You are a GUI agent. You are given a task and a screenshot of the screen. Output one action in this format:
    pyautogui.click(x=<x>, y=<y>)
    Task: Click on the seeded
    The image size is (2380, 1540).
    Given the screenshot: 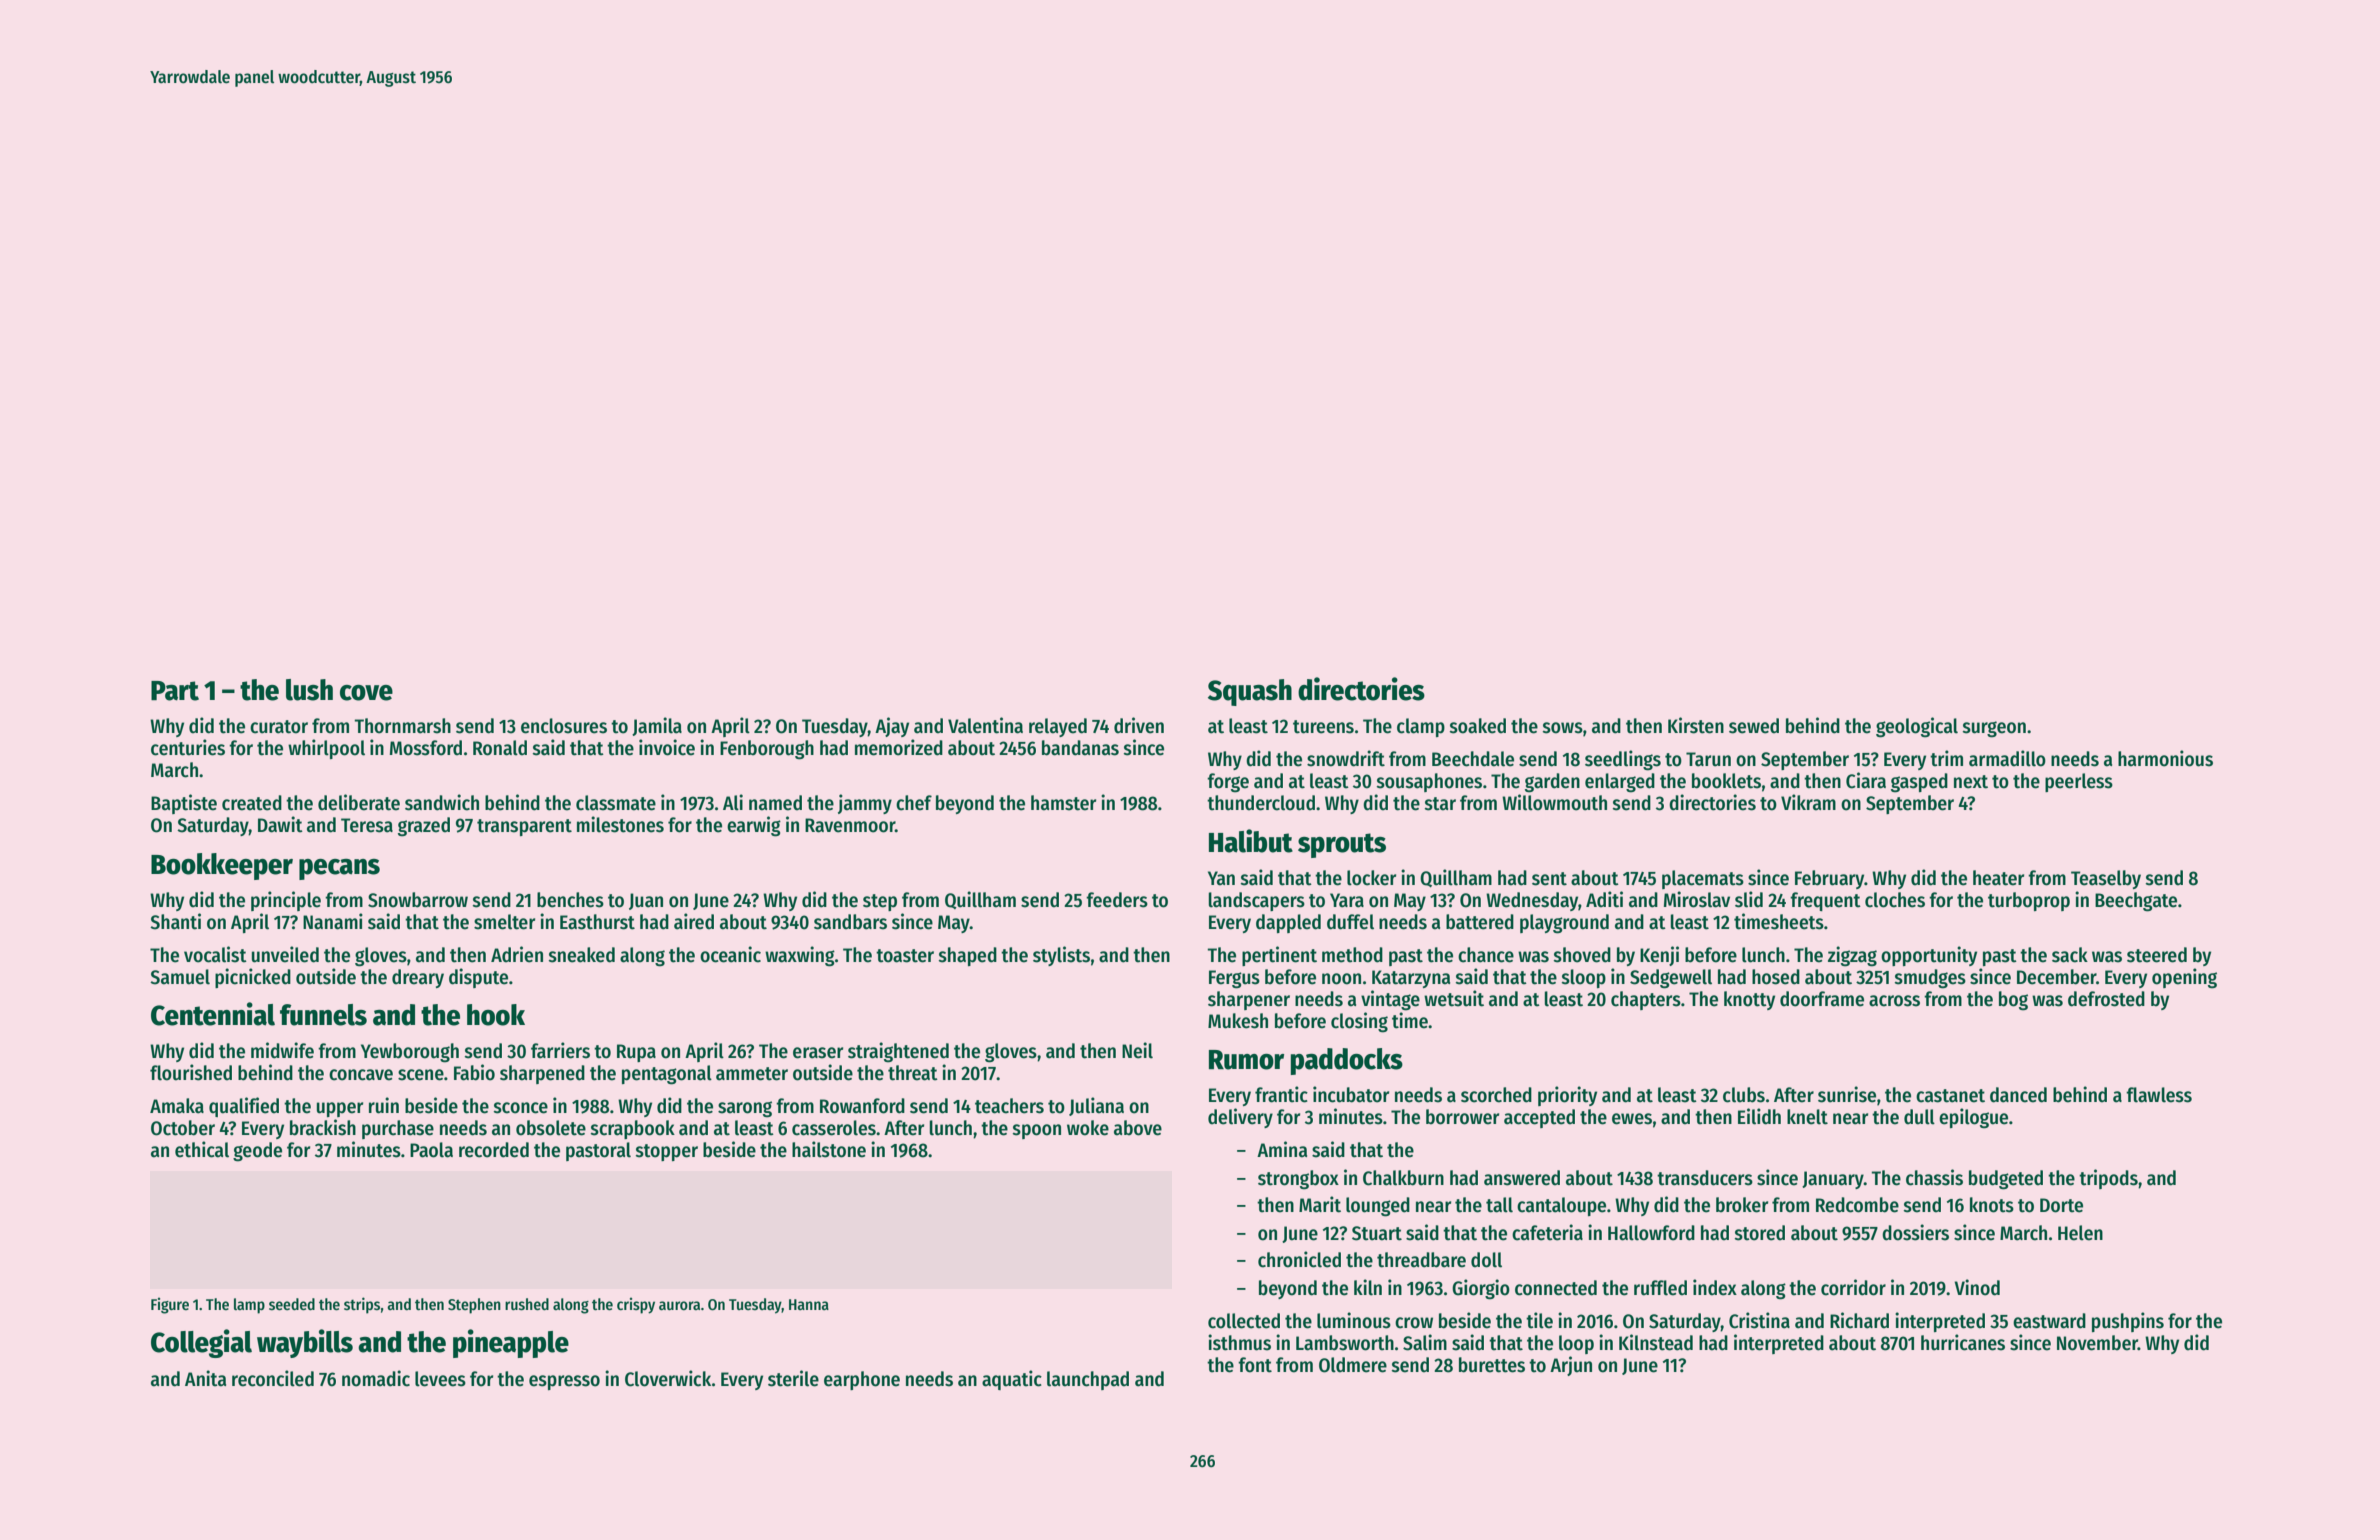 What is the action you would take?
    pyautogui.click(x=292, y=1304)
